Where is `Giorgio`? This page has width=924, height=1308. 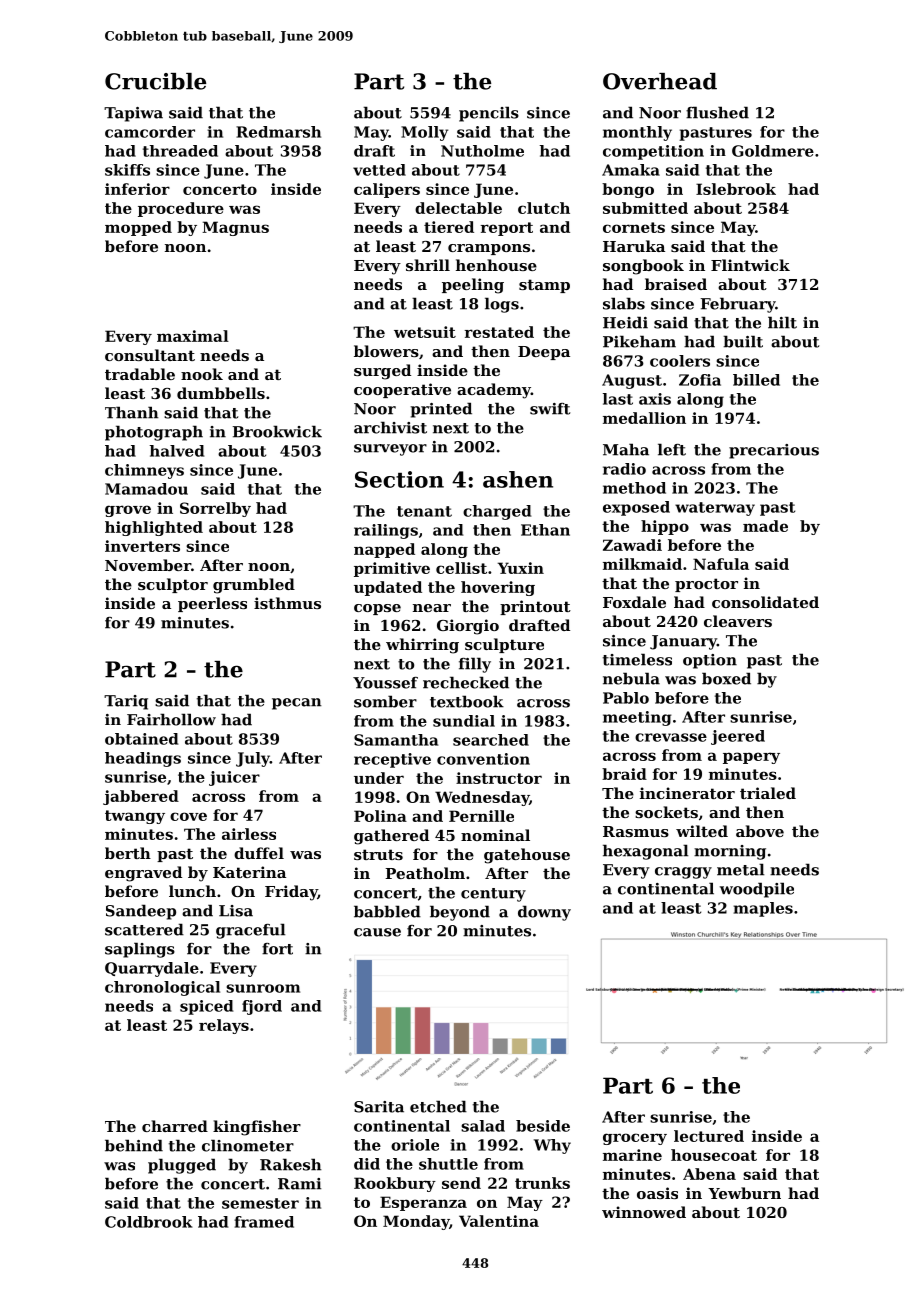
Giorgio is located at coordinates (468, 627).
